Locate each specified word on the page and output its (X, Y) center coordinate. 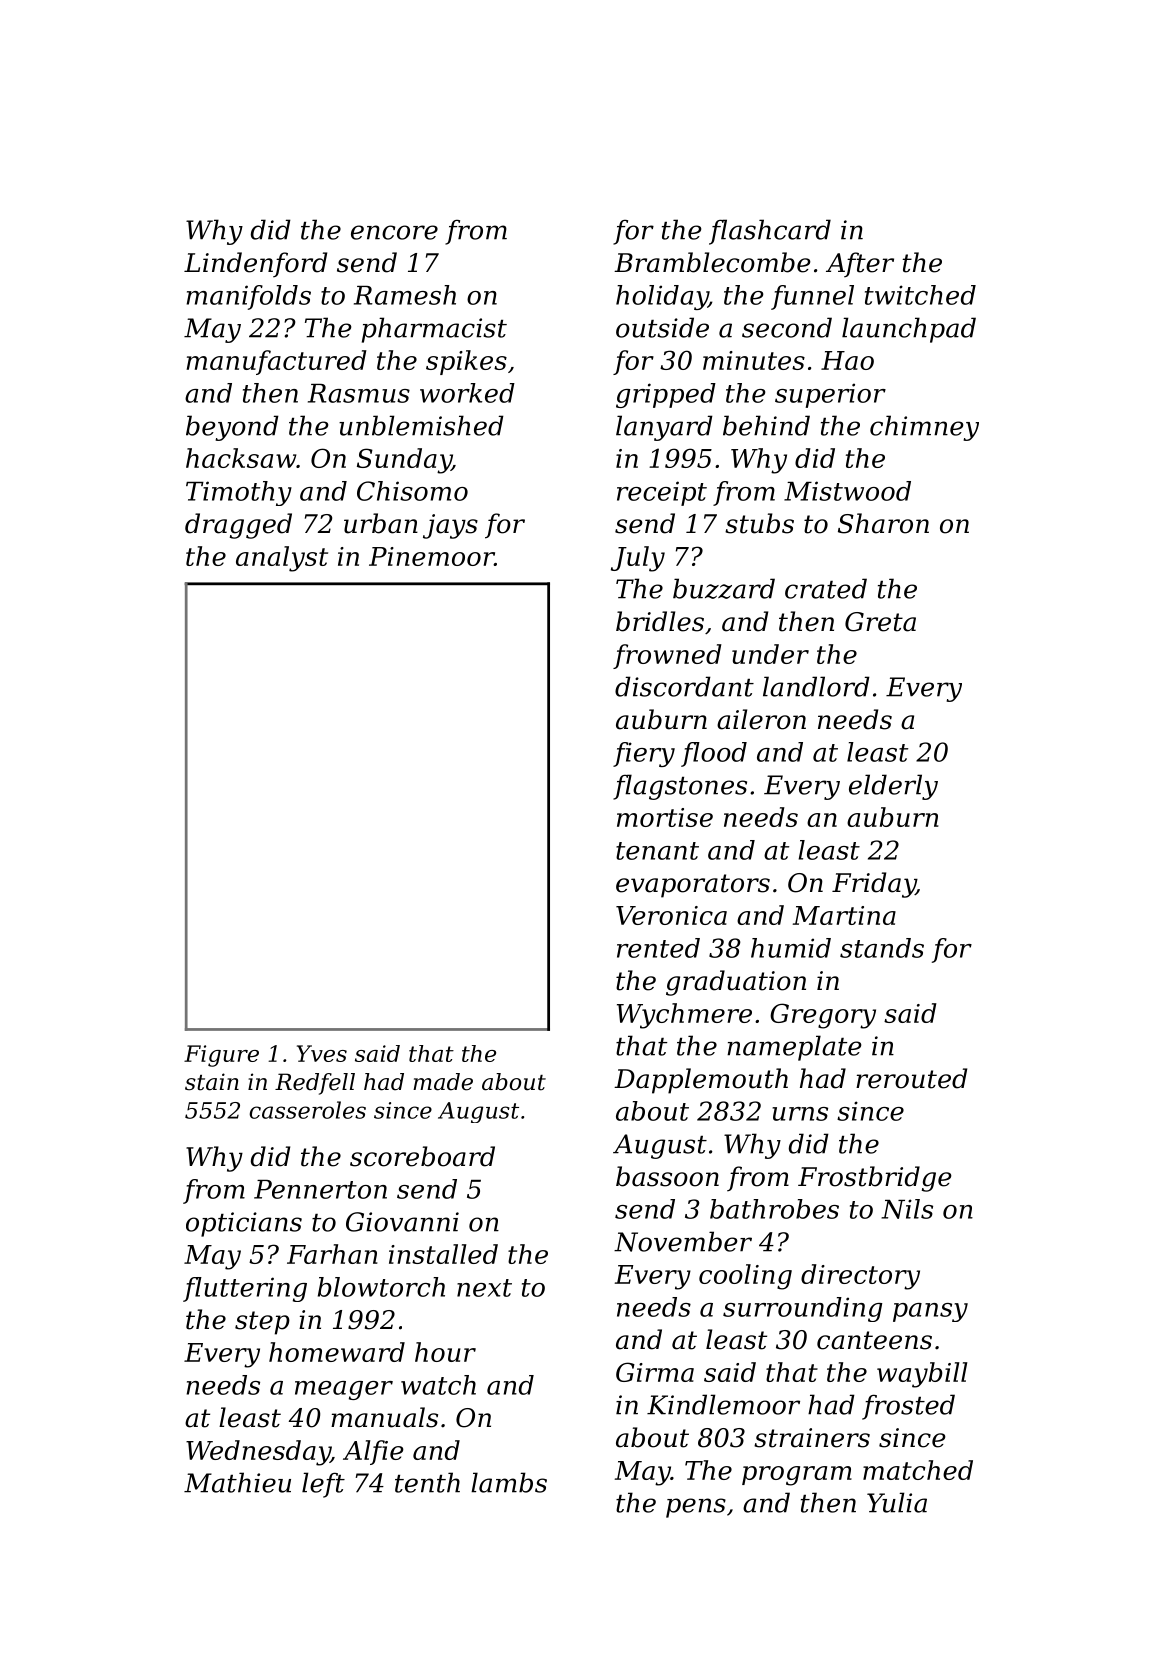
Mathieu (237, 1482)
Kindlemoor (723, 1404)
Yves (322, 1053)
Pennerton (320, 1189)
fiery (644, 754)
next (484, 1288)
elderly (893, 787)
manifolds (249, 297)
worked (467, 393)
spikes (466, 362)
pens (696, 1508)
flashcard (770, 232)
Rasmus (359, 393)
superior (830, 395)
